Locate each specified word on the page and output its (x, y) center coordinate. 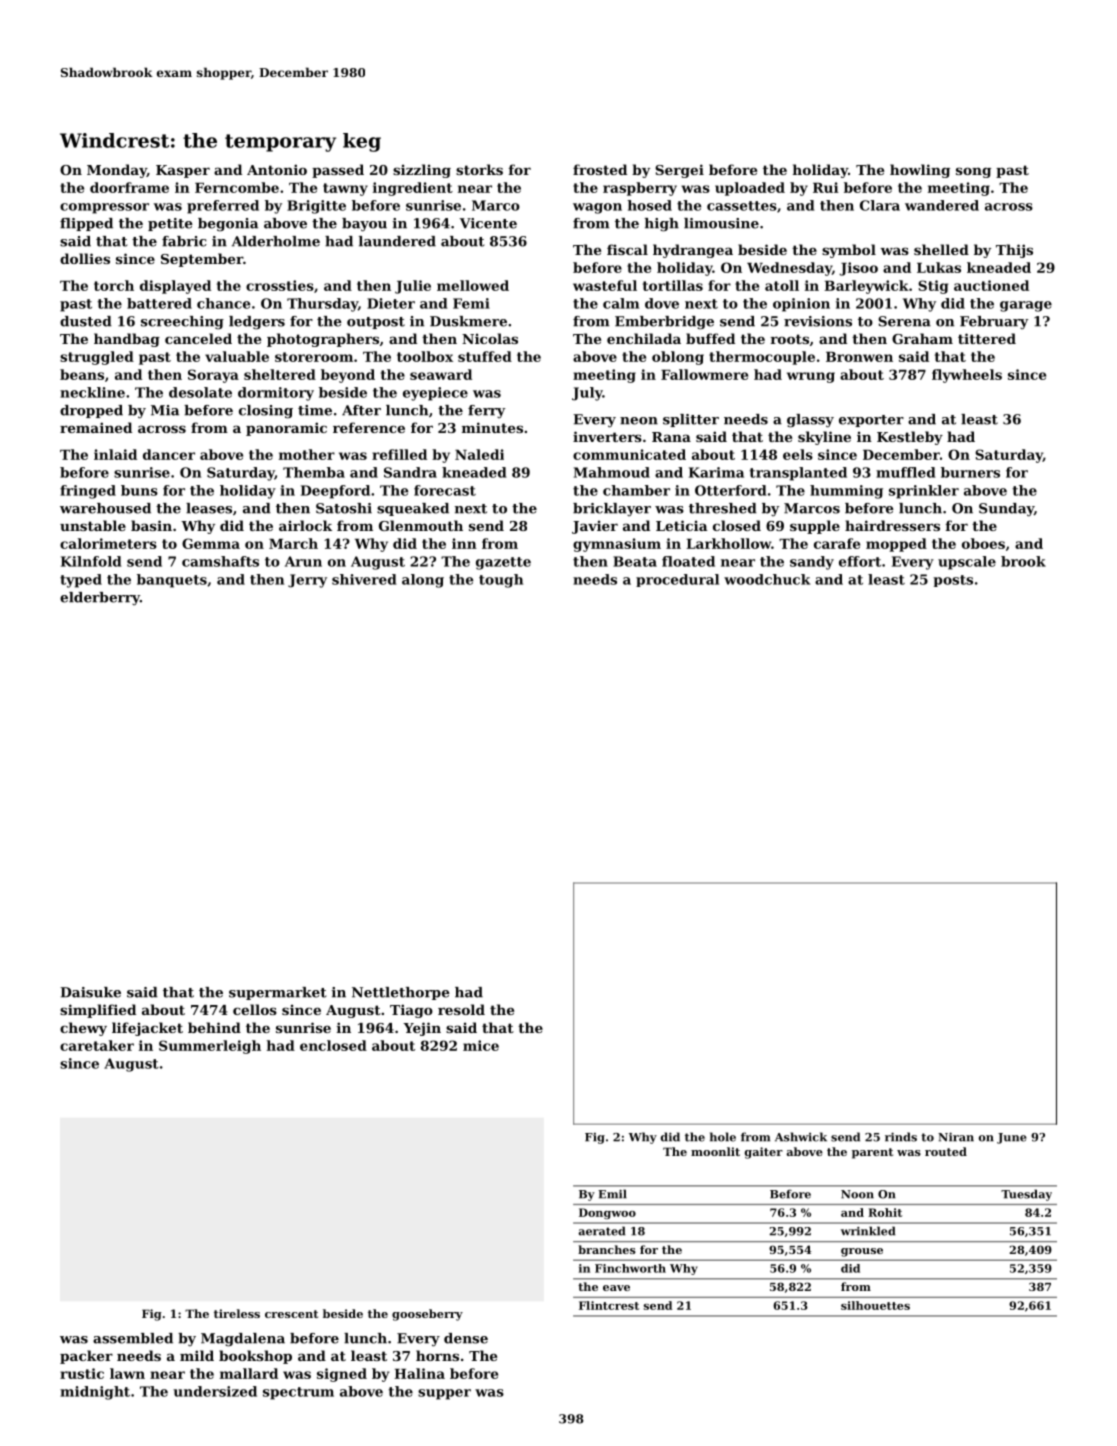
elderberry (100, 599)
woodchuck (767, 579)
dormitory (276, 394)
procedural (677, 580)
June (1012, 1138)
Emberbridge (664, 323)
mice (481, 1045)
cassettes (742, 206)
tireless (237, 1313)
